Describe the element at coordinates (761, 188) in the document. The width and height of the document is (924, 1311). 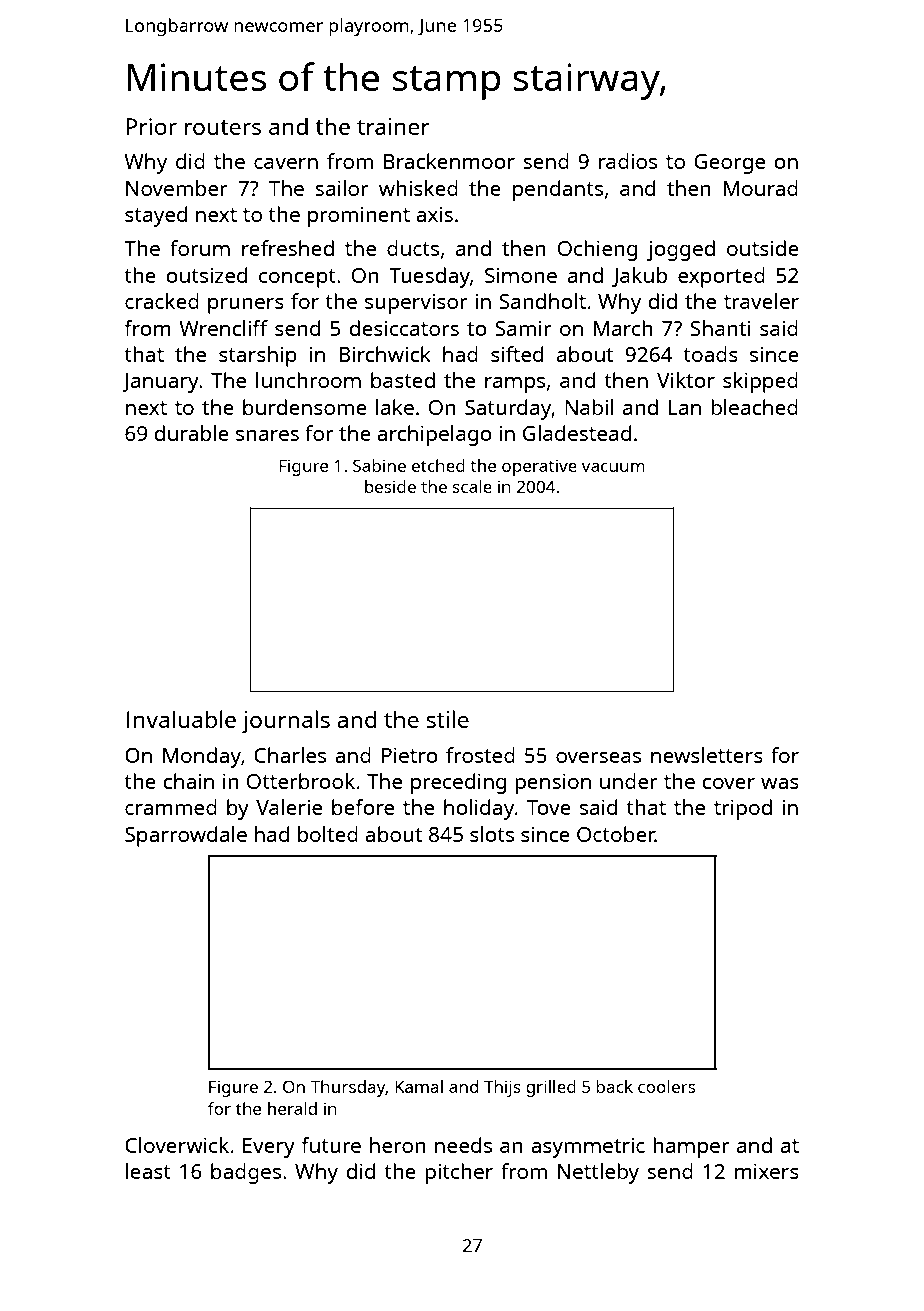
I see `Mourad` at that location.
